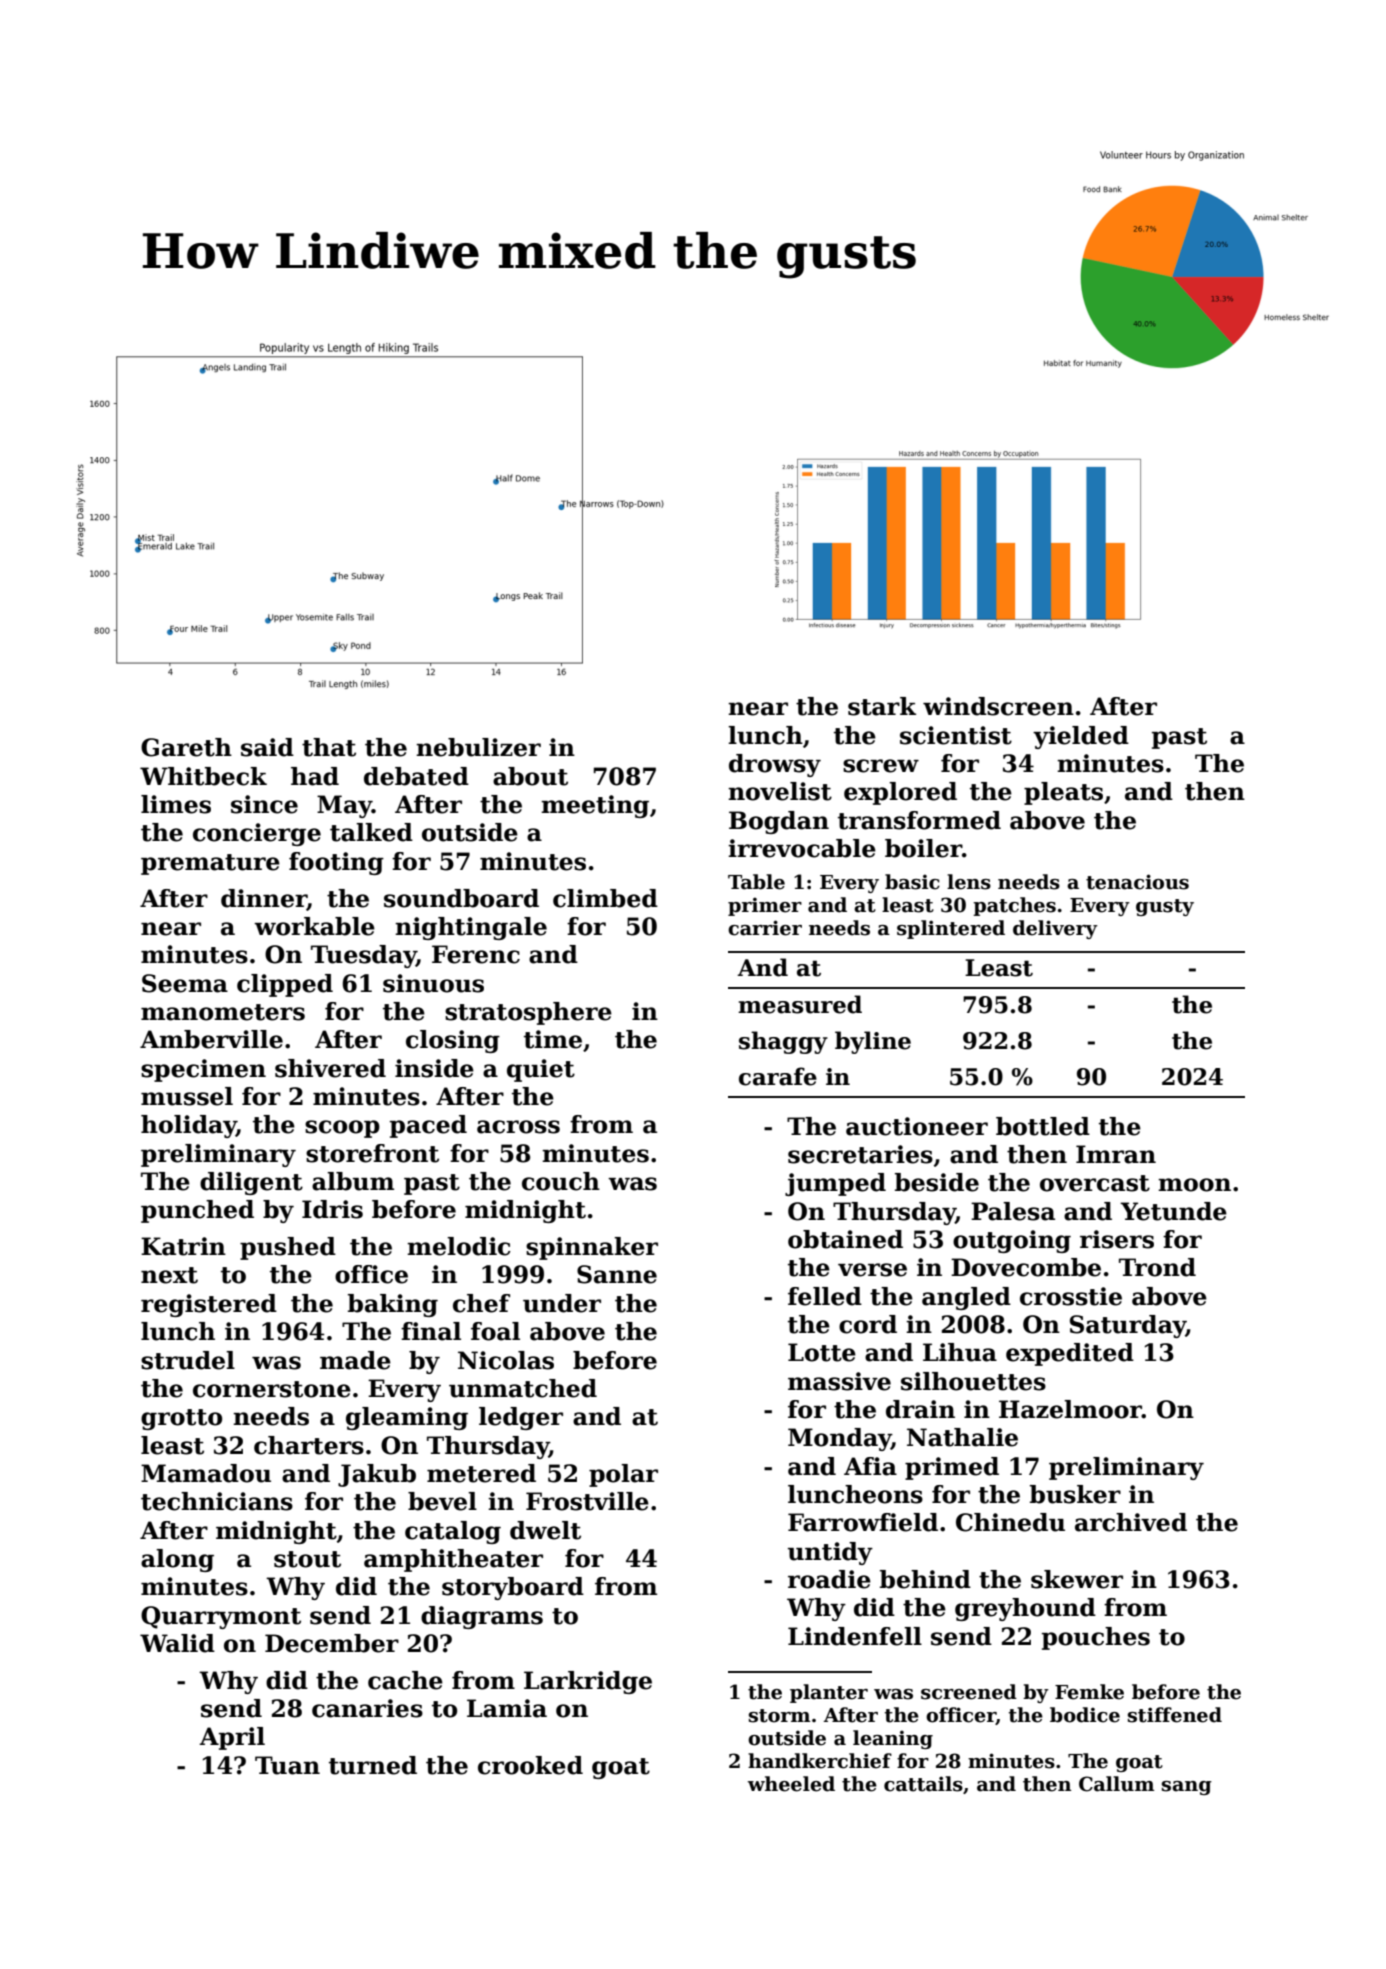 The height and width of the screenshot is (1969, 1386). What do you see at coordinates (802, 848) in the screenshot?
I see `irrevocable` at bounding box center [802, 848].
